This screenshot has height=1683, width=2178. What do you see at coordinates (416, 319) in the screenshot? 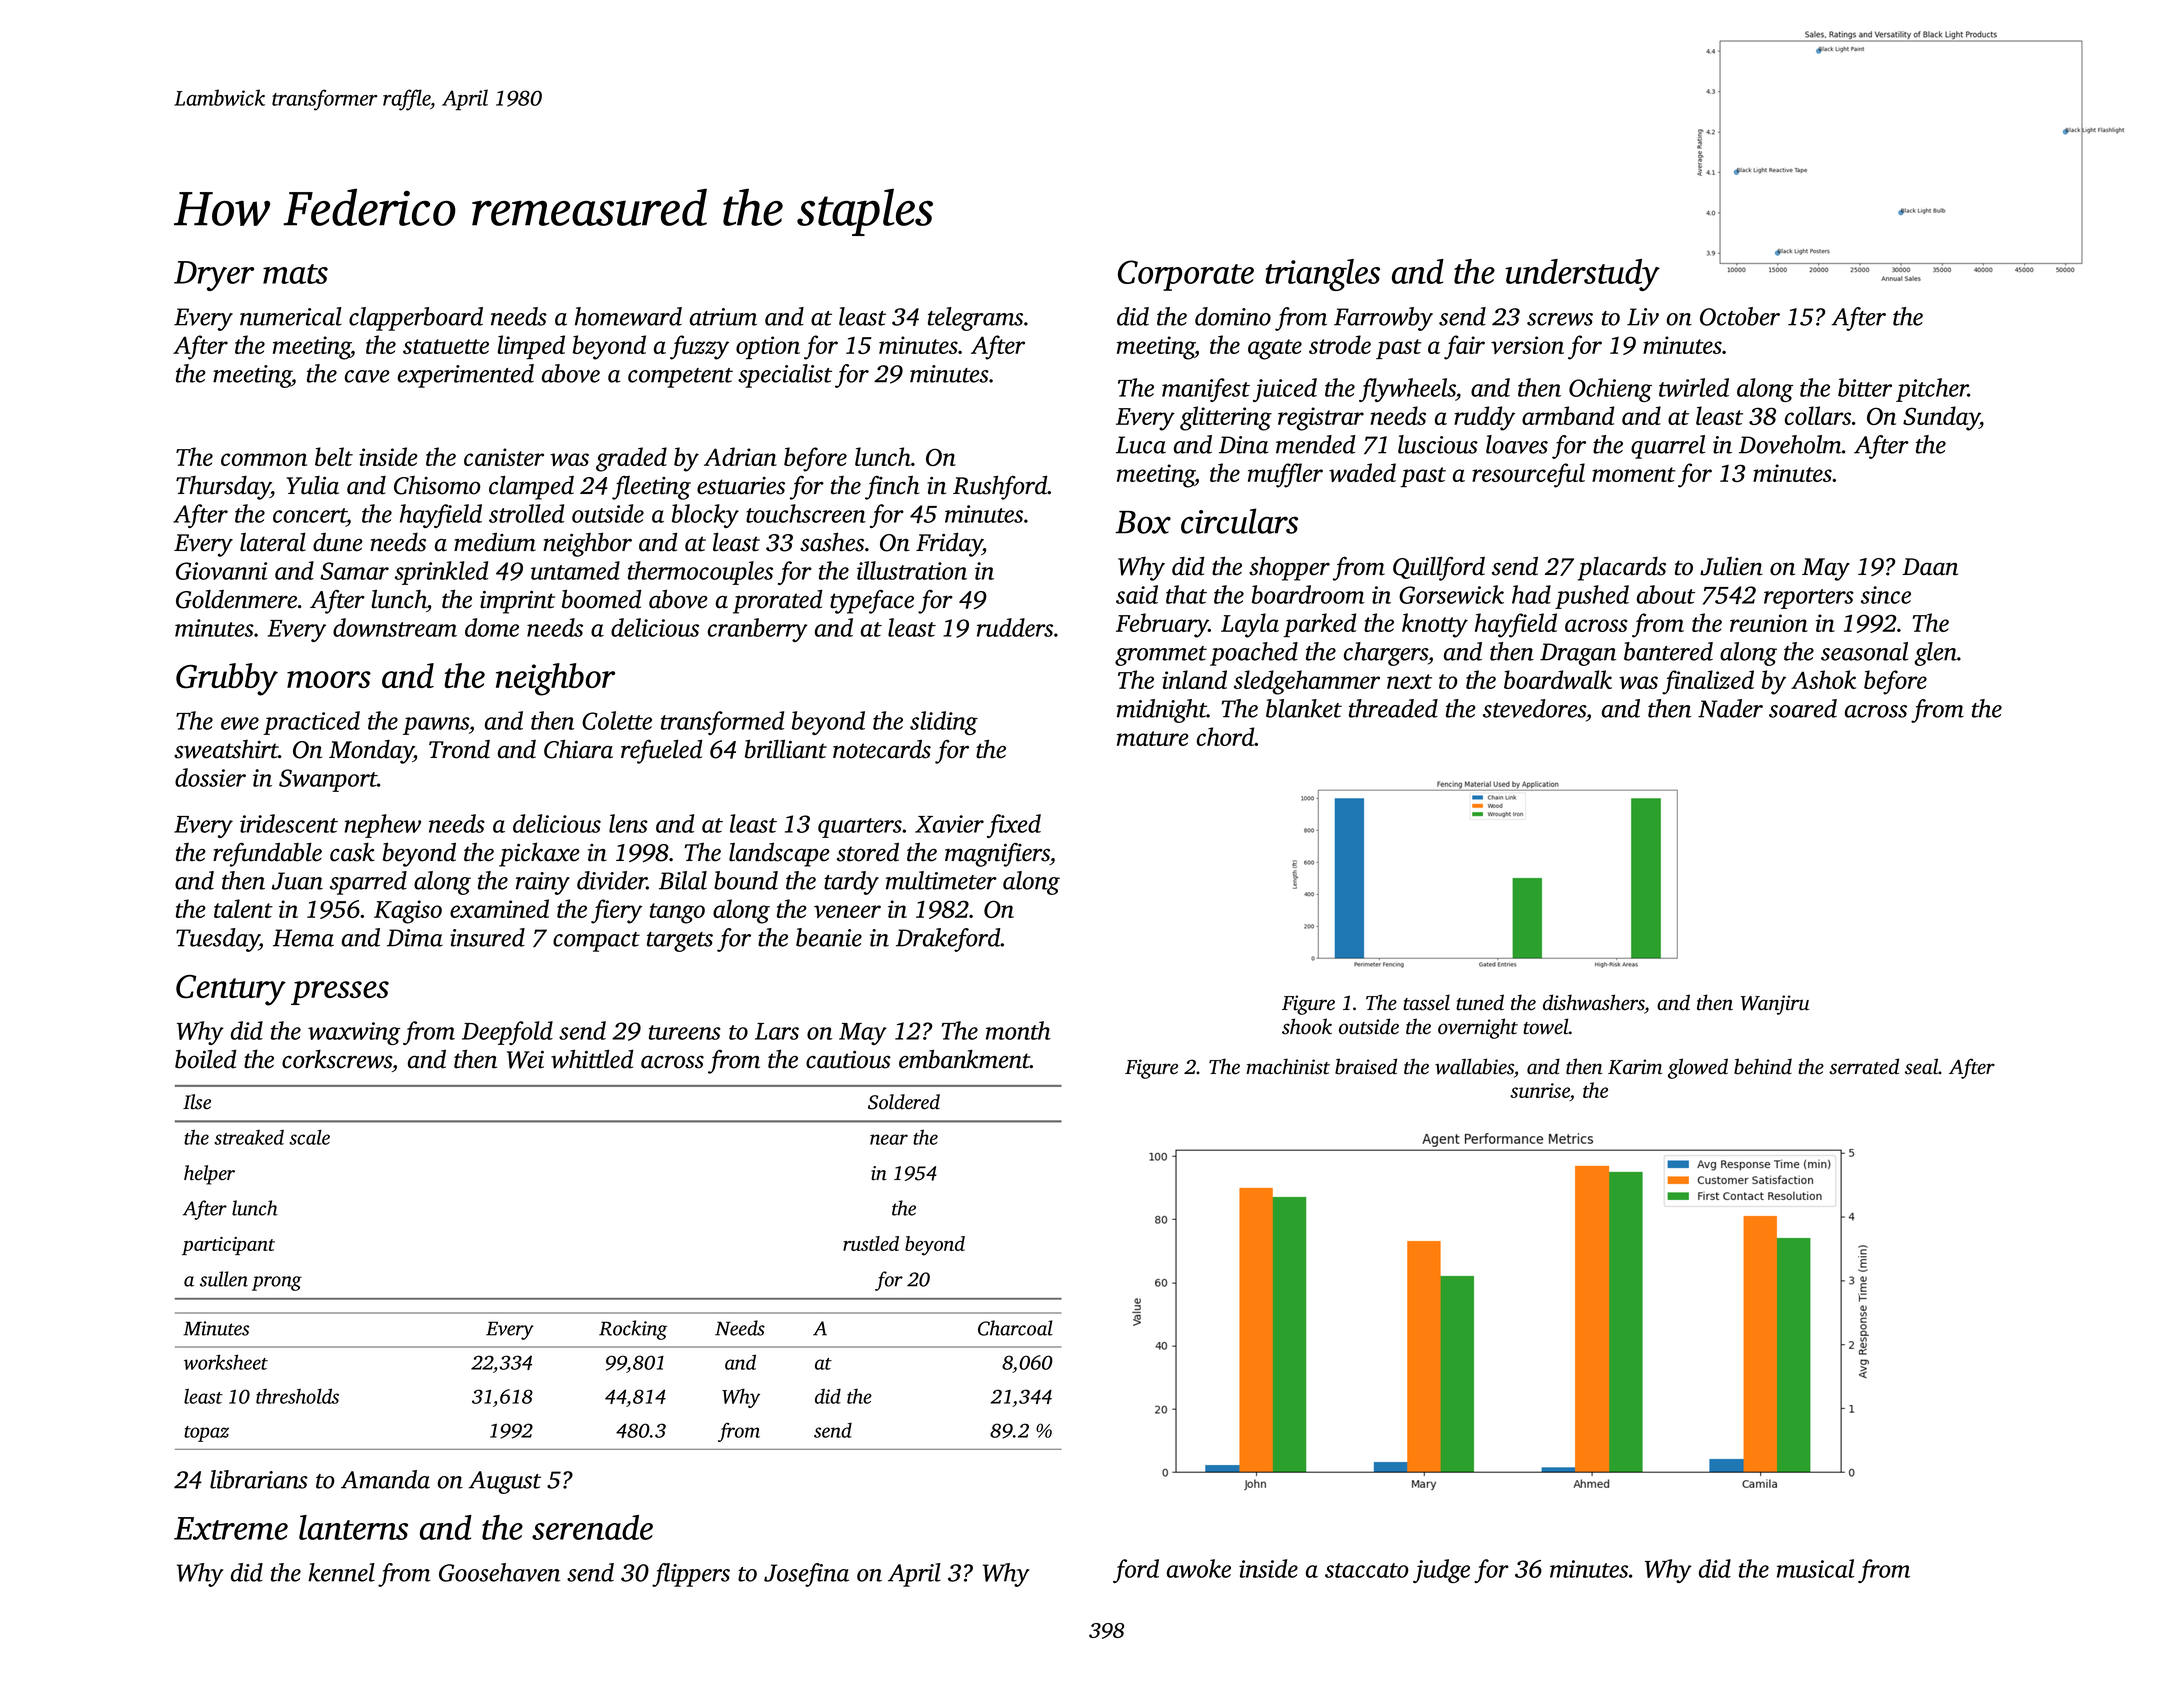
I see `clapperboard` at bounding box center [416, 319].
